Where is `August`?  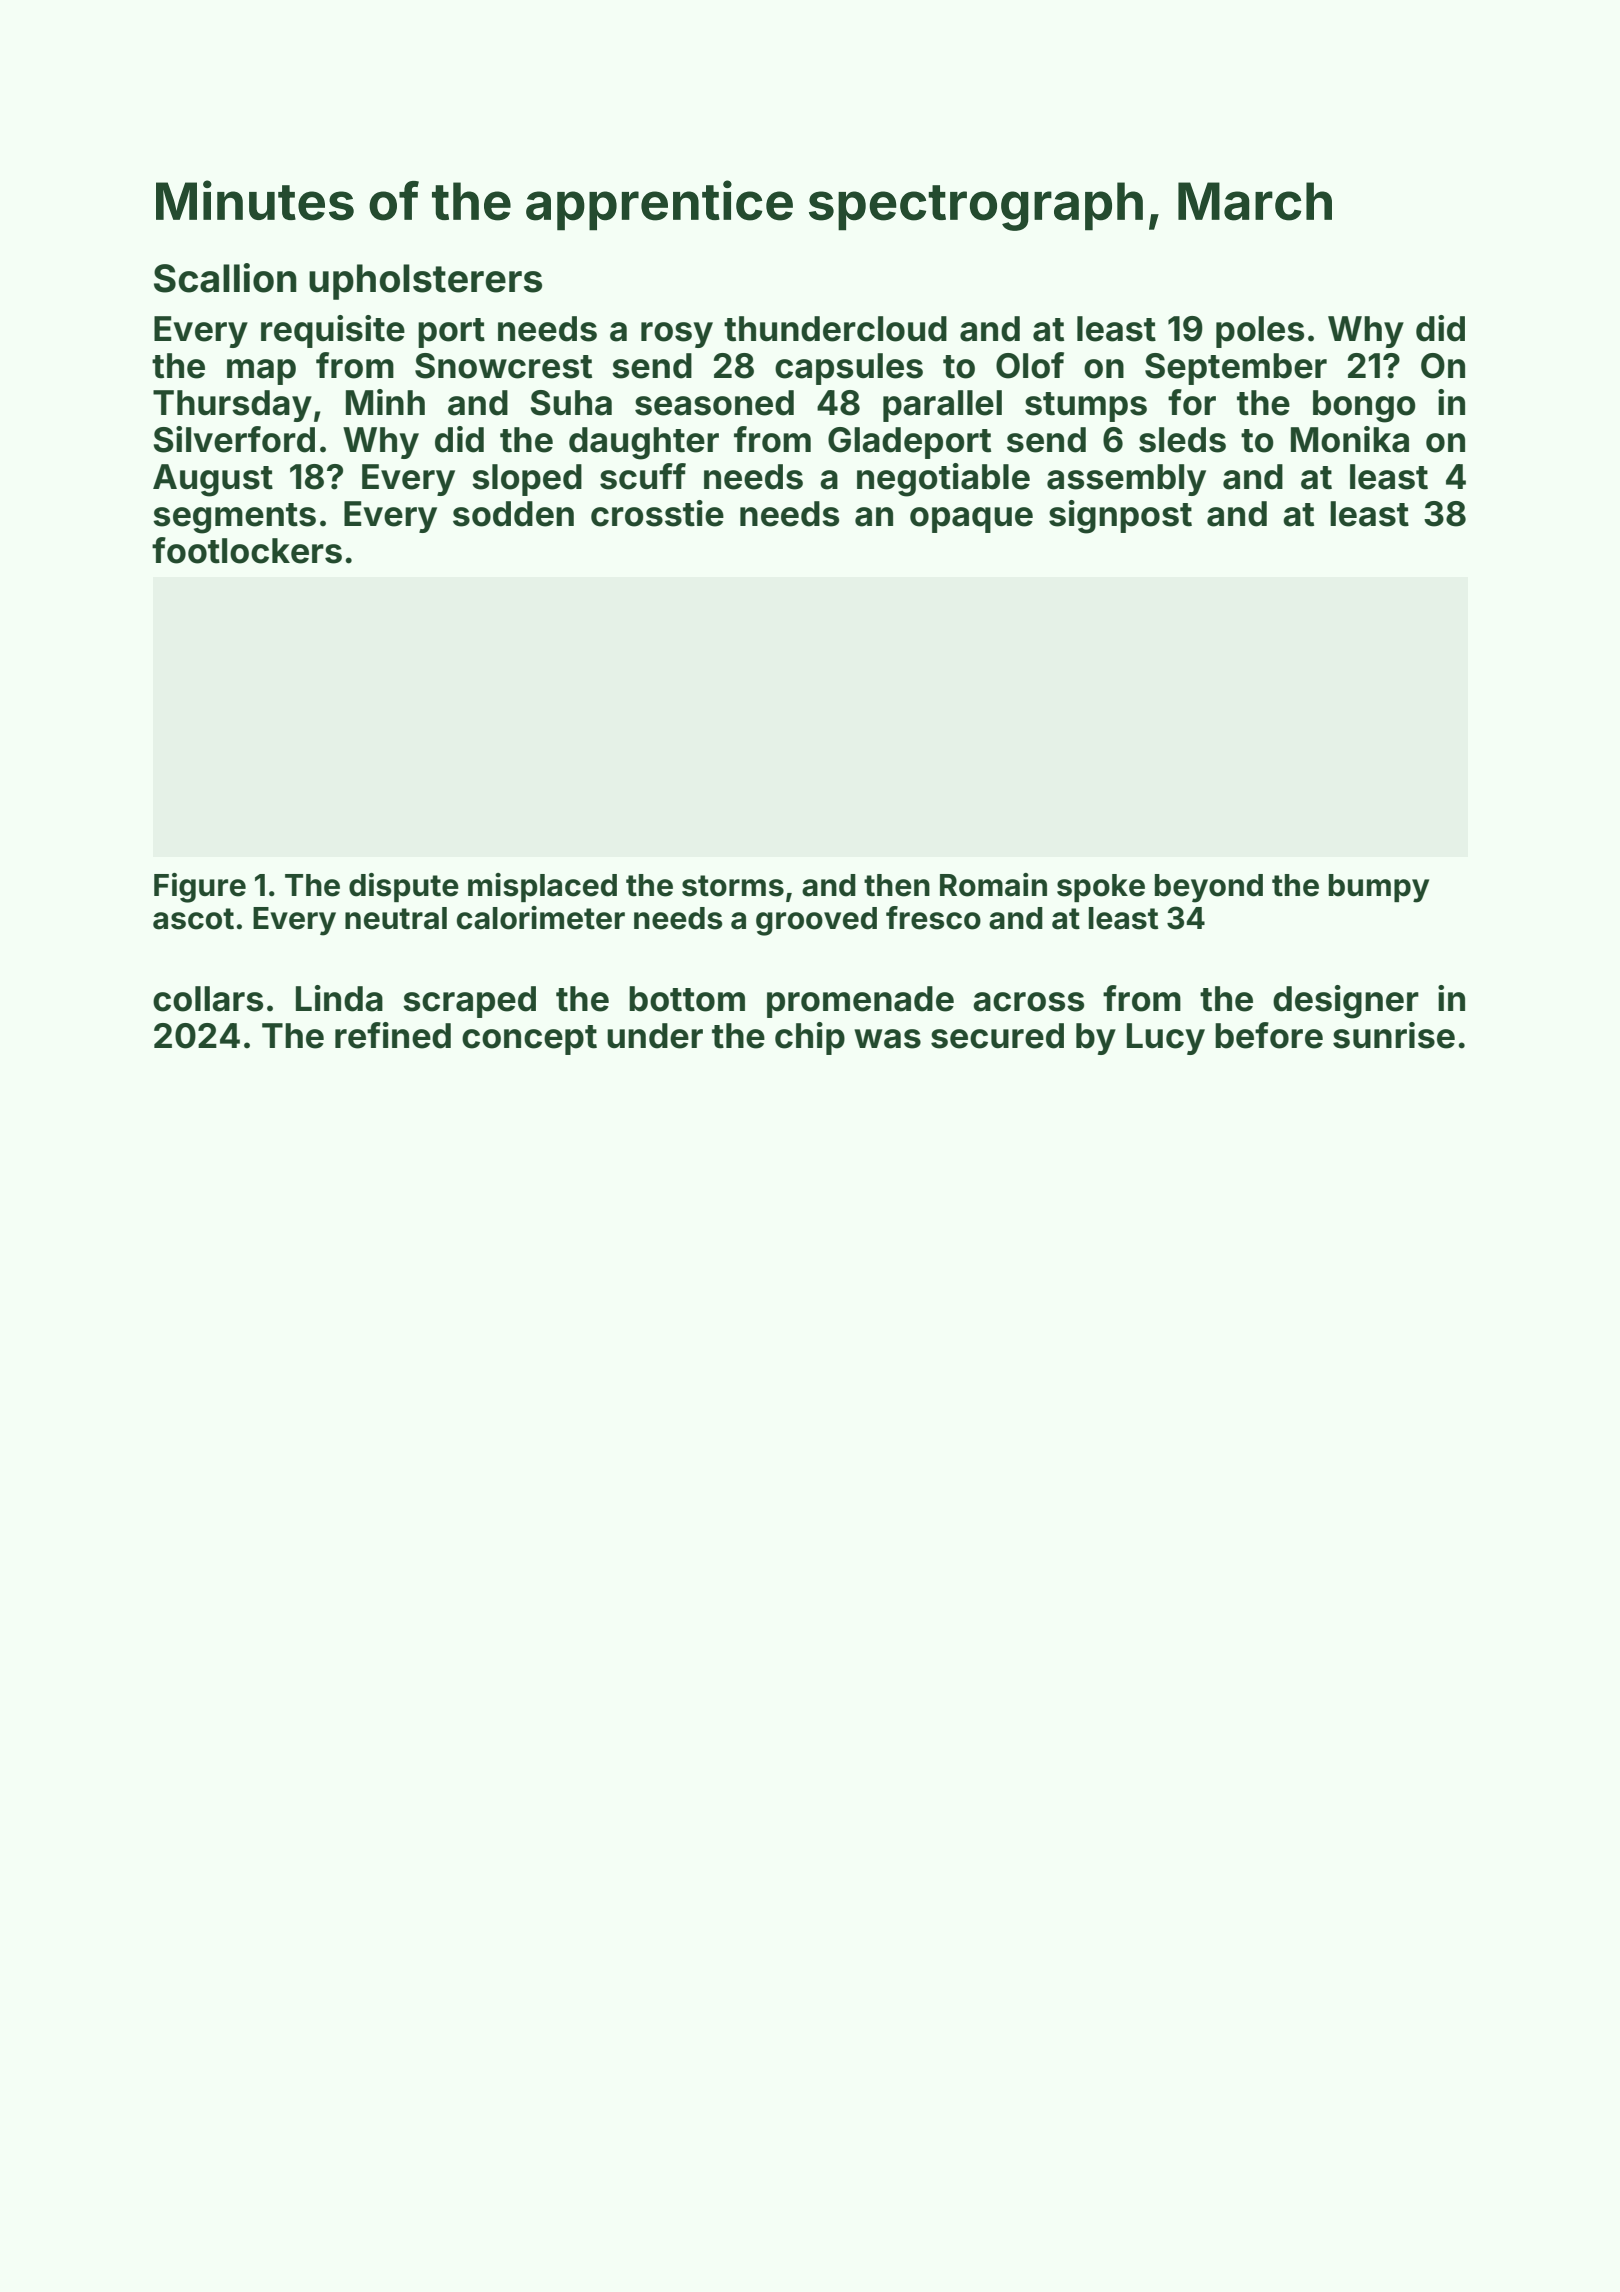 August is located at coordinates (213, 480).
